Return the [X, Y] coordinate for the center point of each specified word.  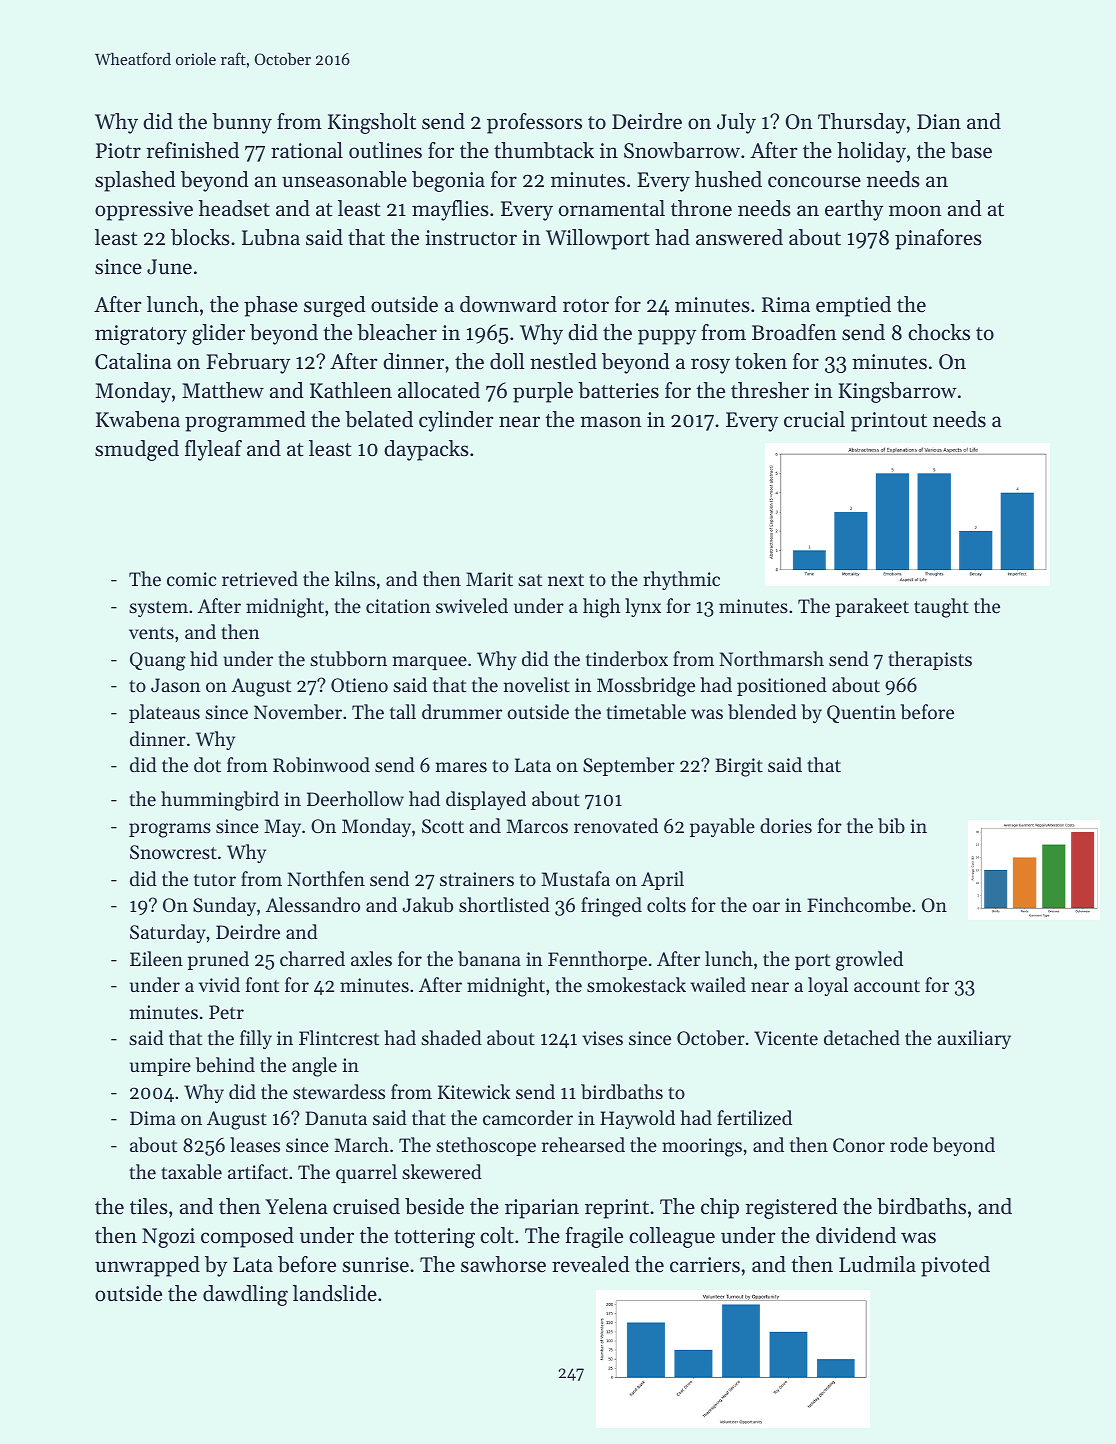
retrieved [260, 578]
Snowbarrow [682, 150]
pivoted [955, 1266]
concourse [814, 182]
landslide [335, 1293]
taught [941, 608]
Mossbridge [646, 687]
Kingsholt [372, 123]
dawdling [245, 1295]
